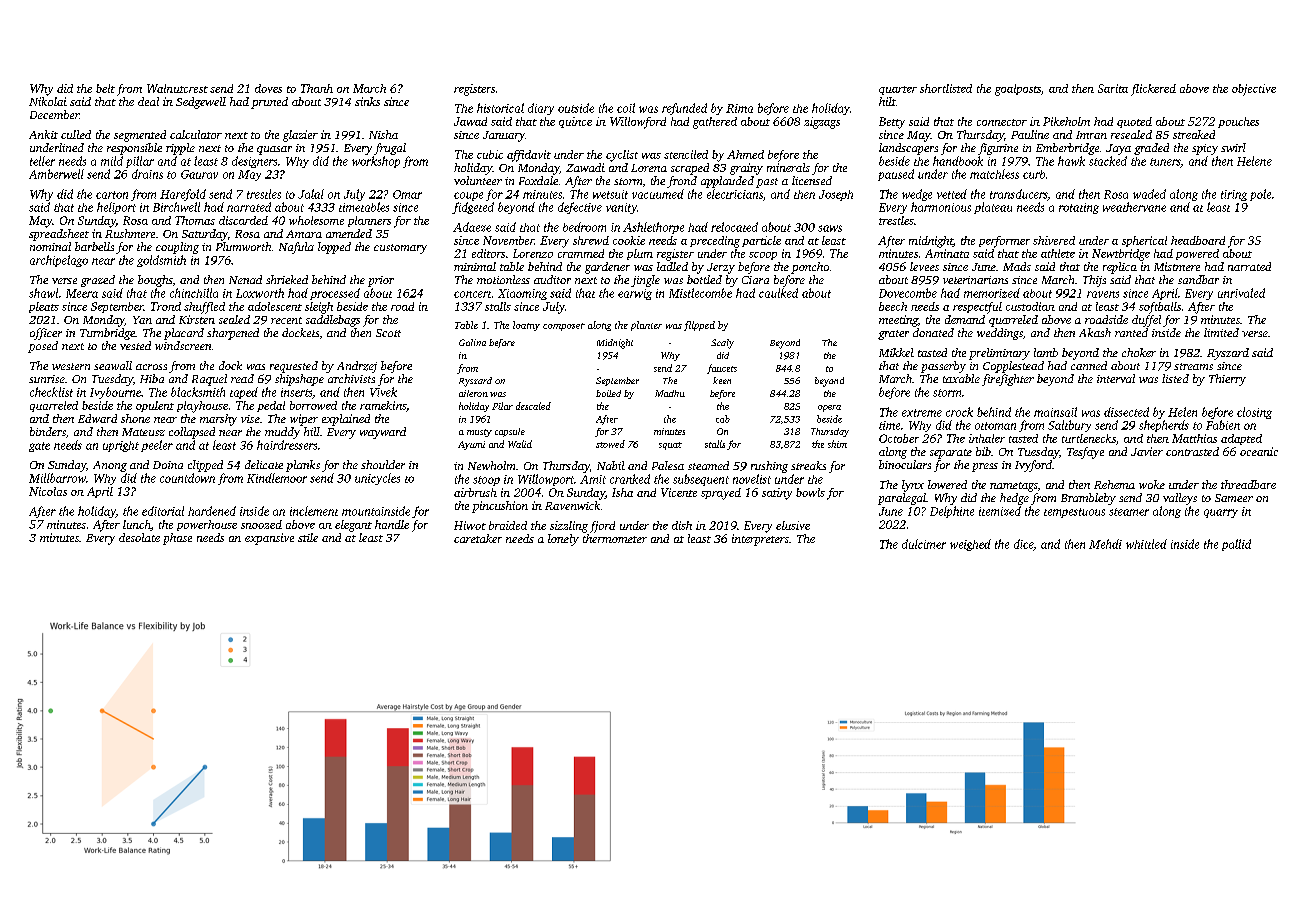 This screenshot has width=1308, height=924. I want to click on plateau, so click(993, 208).
